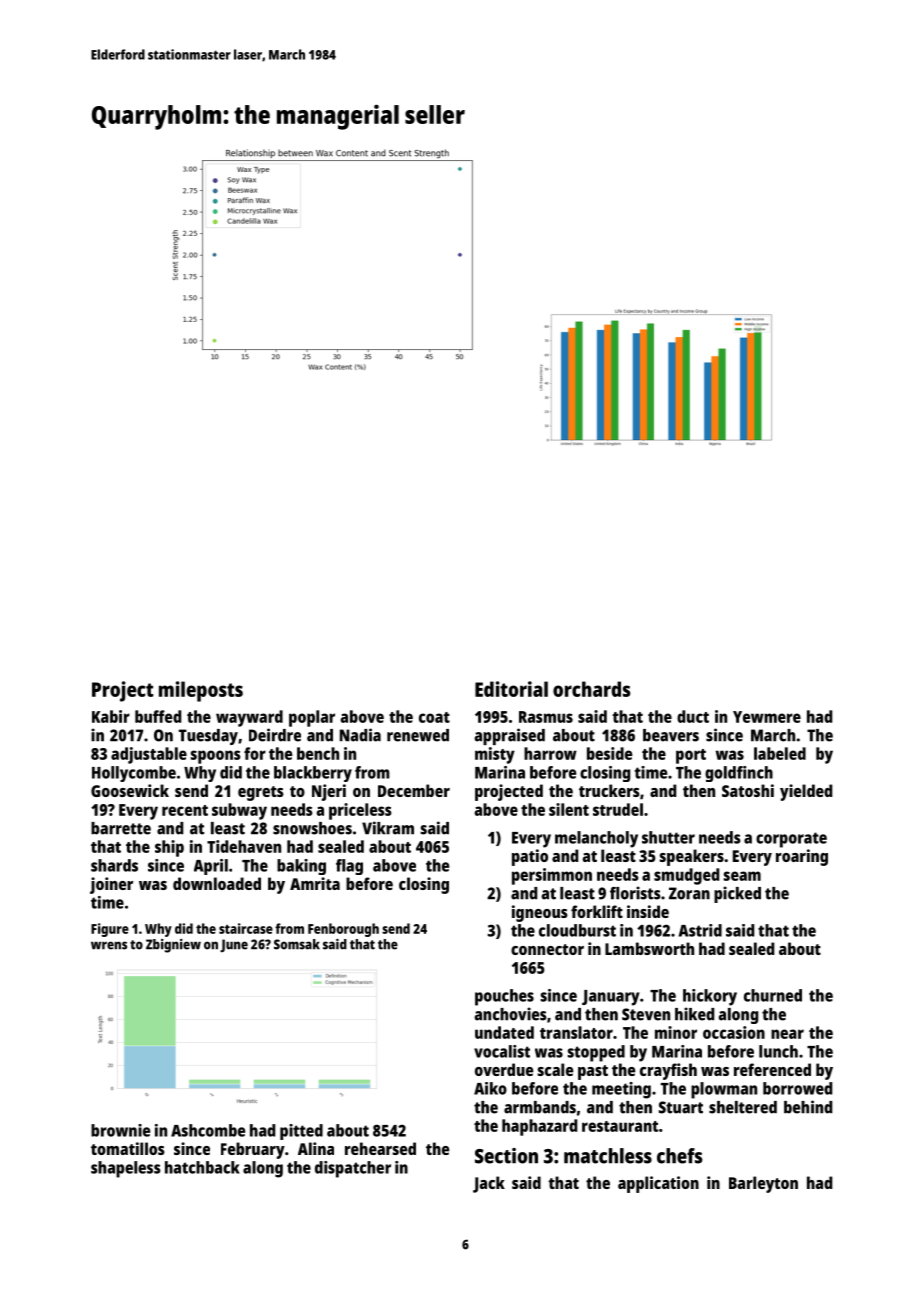 This screenshot has height=1308, width=924. What do you see at coordinates (215, 757) in the screenshot?
I see `spoons` at bounding box center [215, 757].
